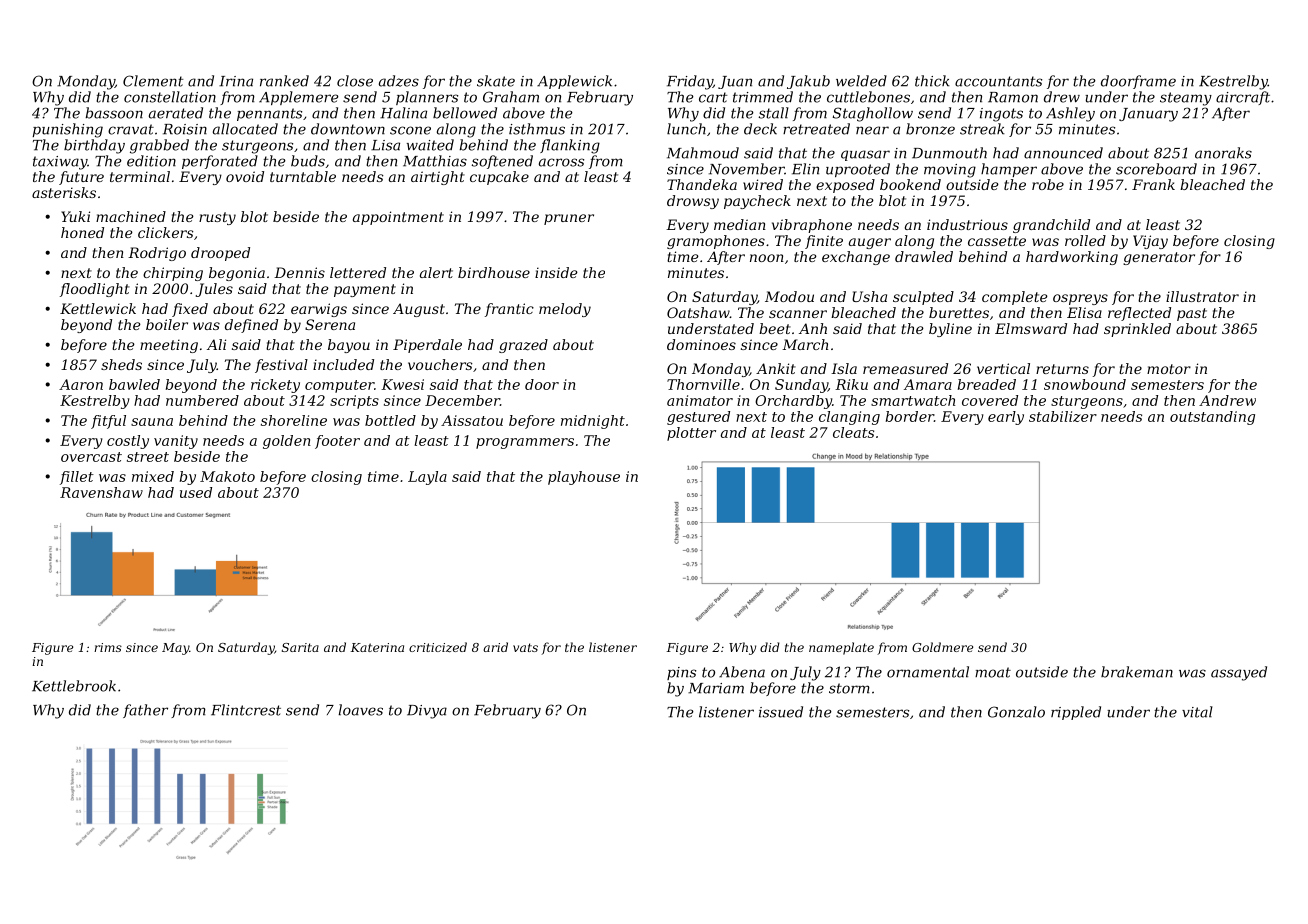 The image size is (1308, 924). What do you see at coordinates (693, 202) in the screenshot?
I see `drowsy` at bounding box center [693, 202].
